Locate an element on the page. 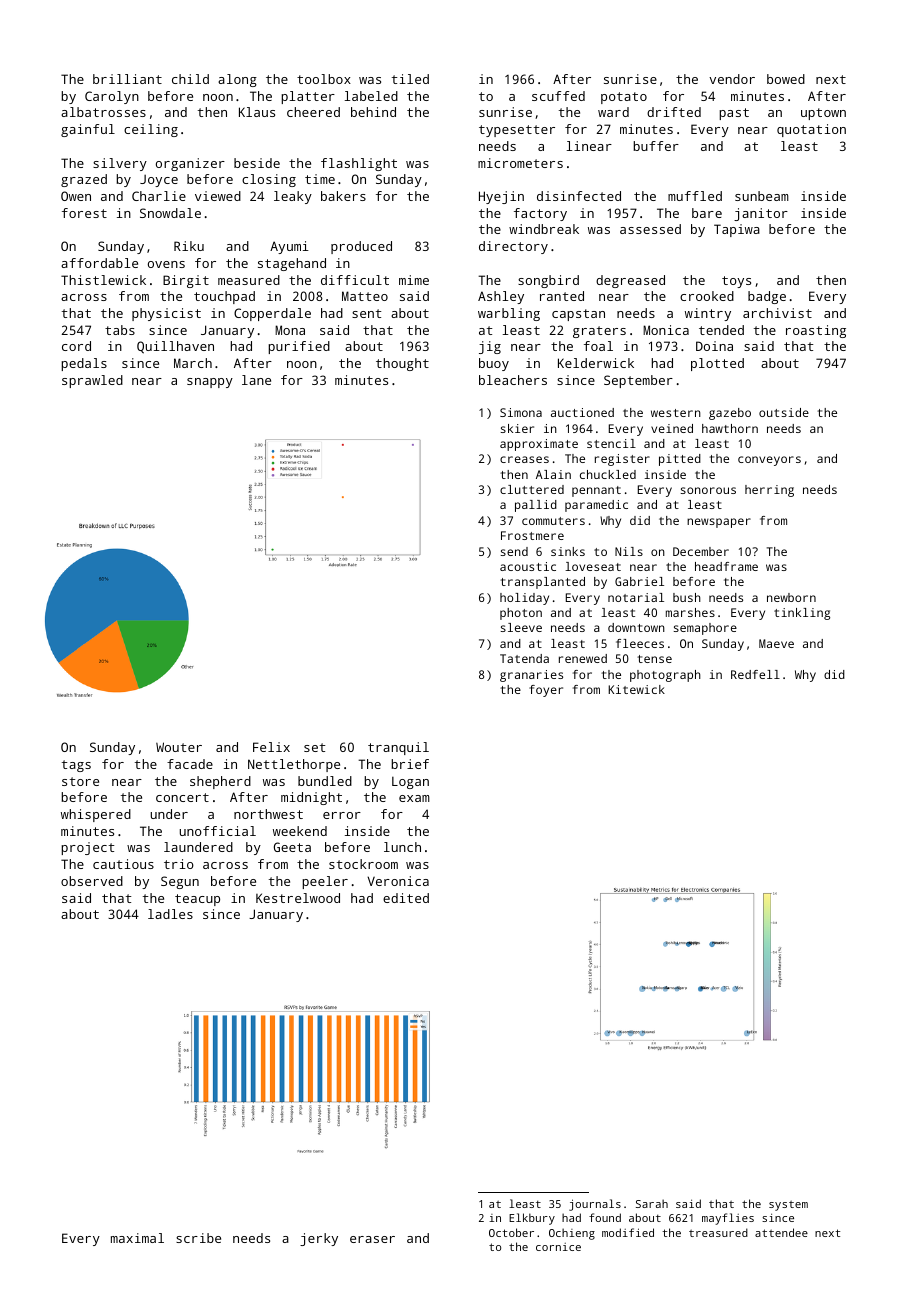 This document has width=908, height=1316. Redfell is located at coordinates (755, 674).
